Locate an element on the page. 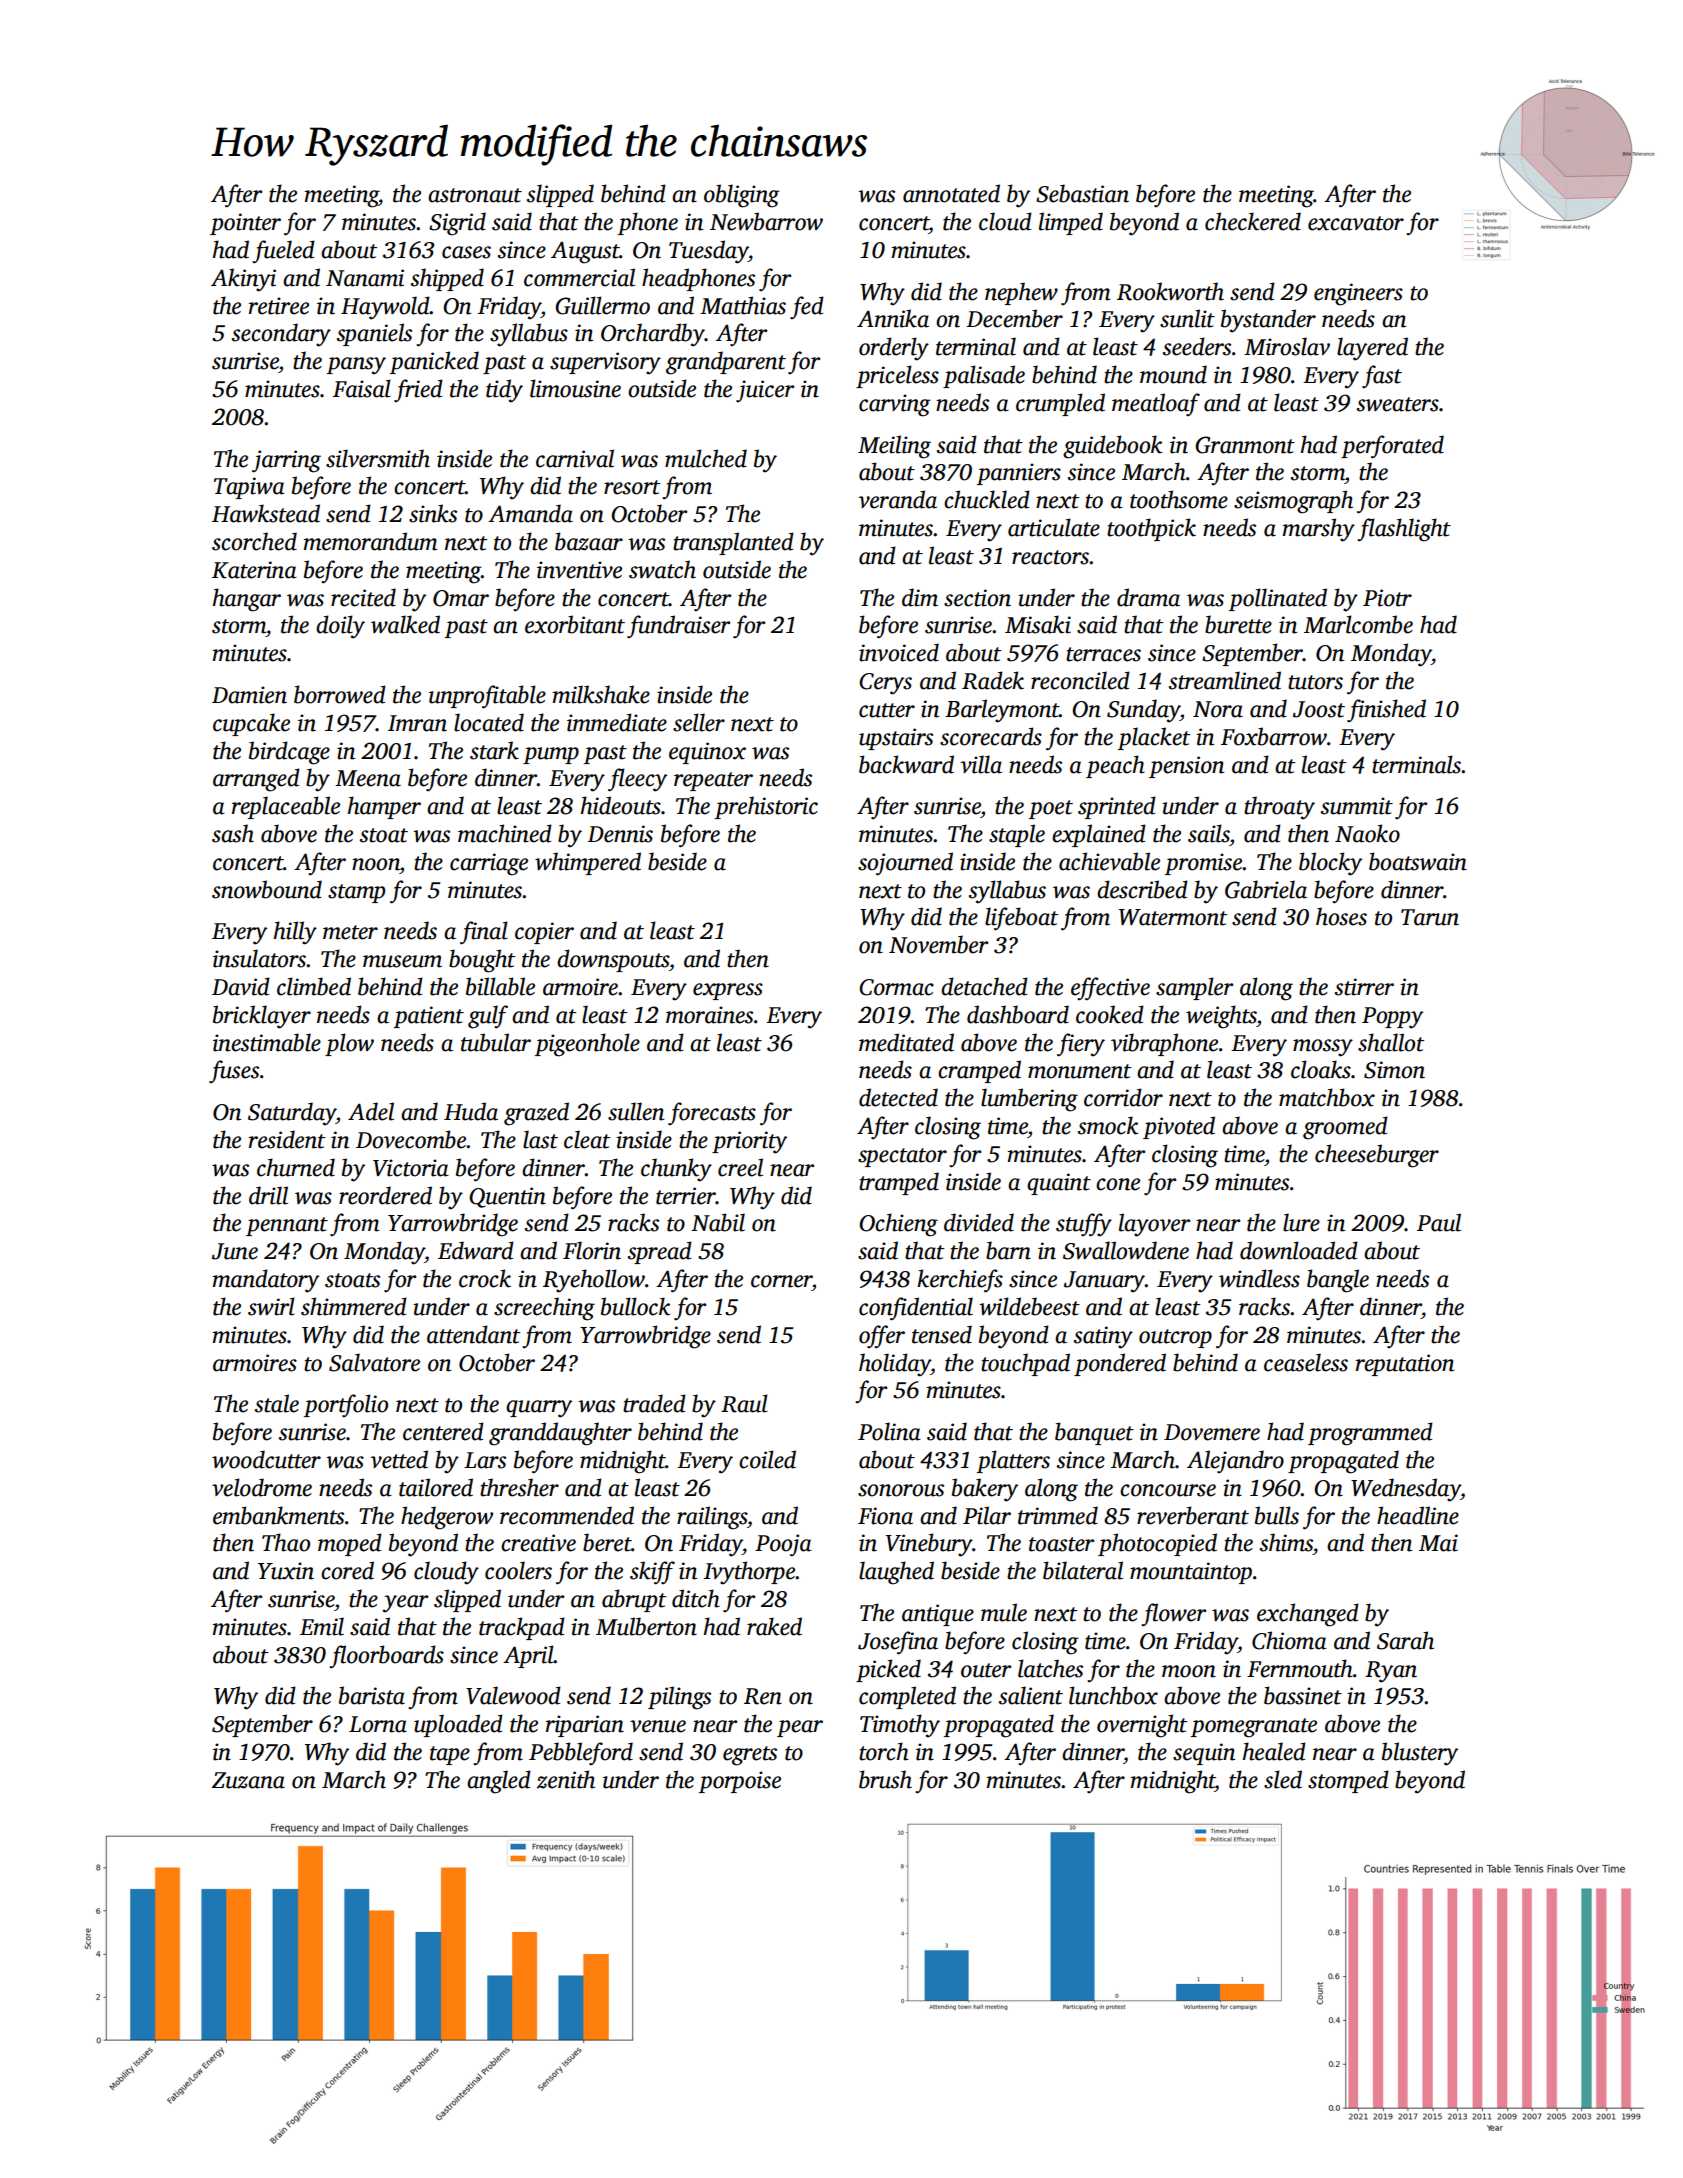 Image resolution: width=1683 pixels, height=2178 pixels. drama is located at coordinates (1148, 597).
